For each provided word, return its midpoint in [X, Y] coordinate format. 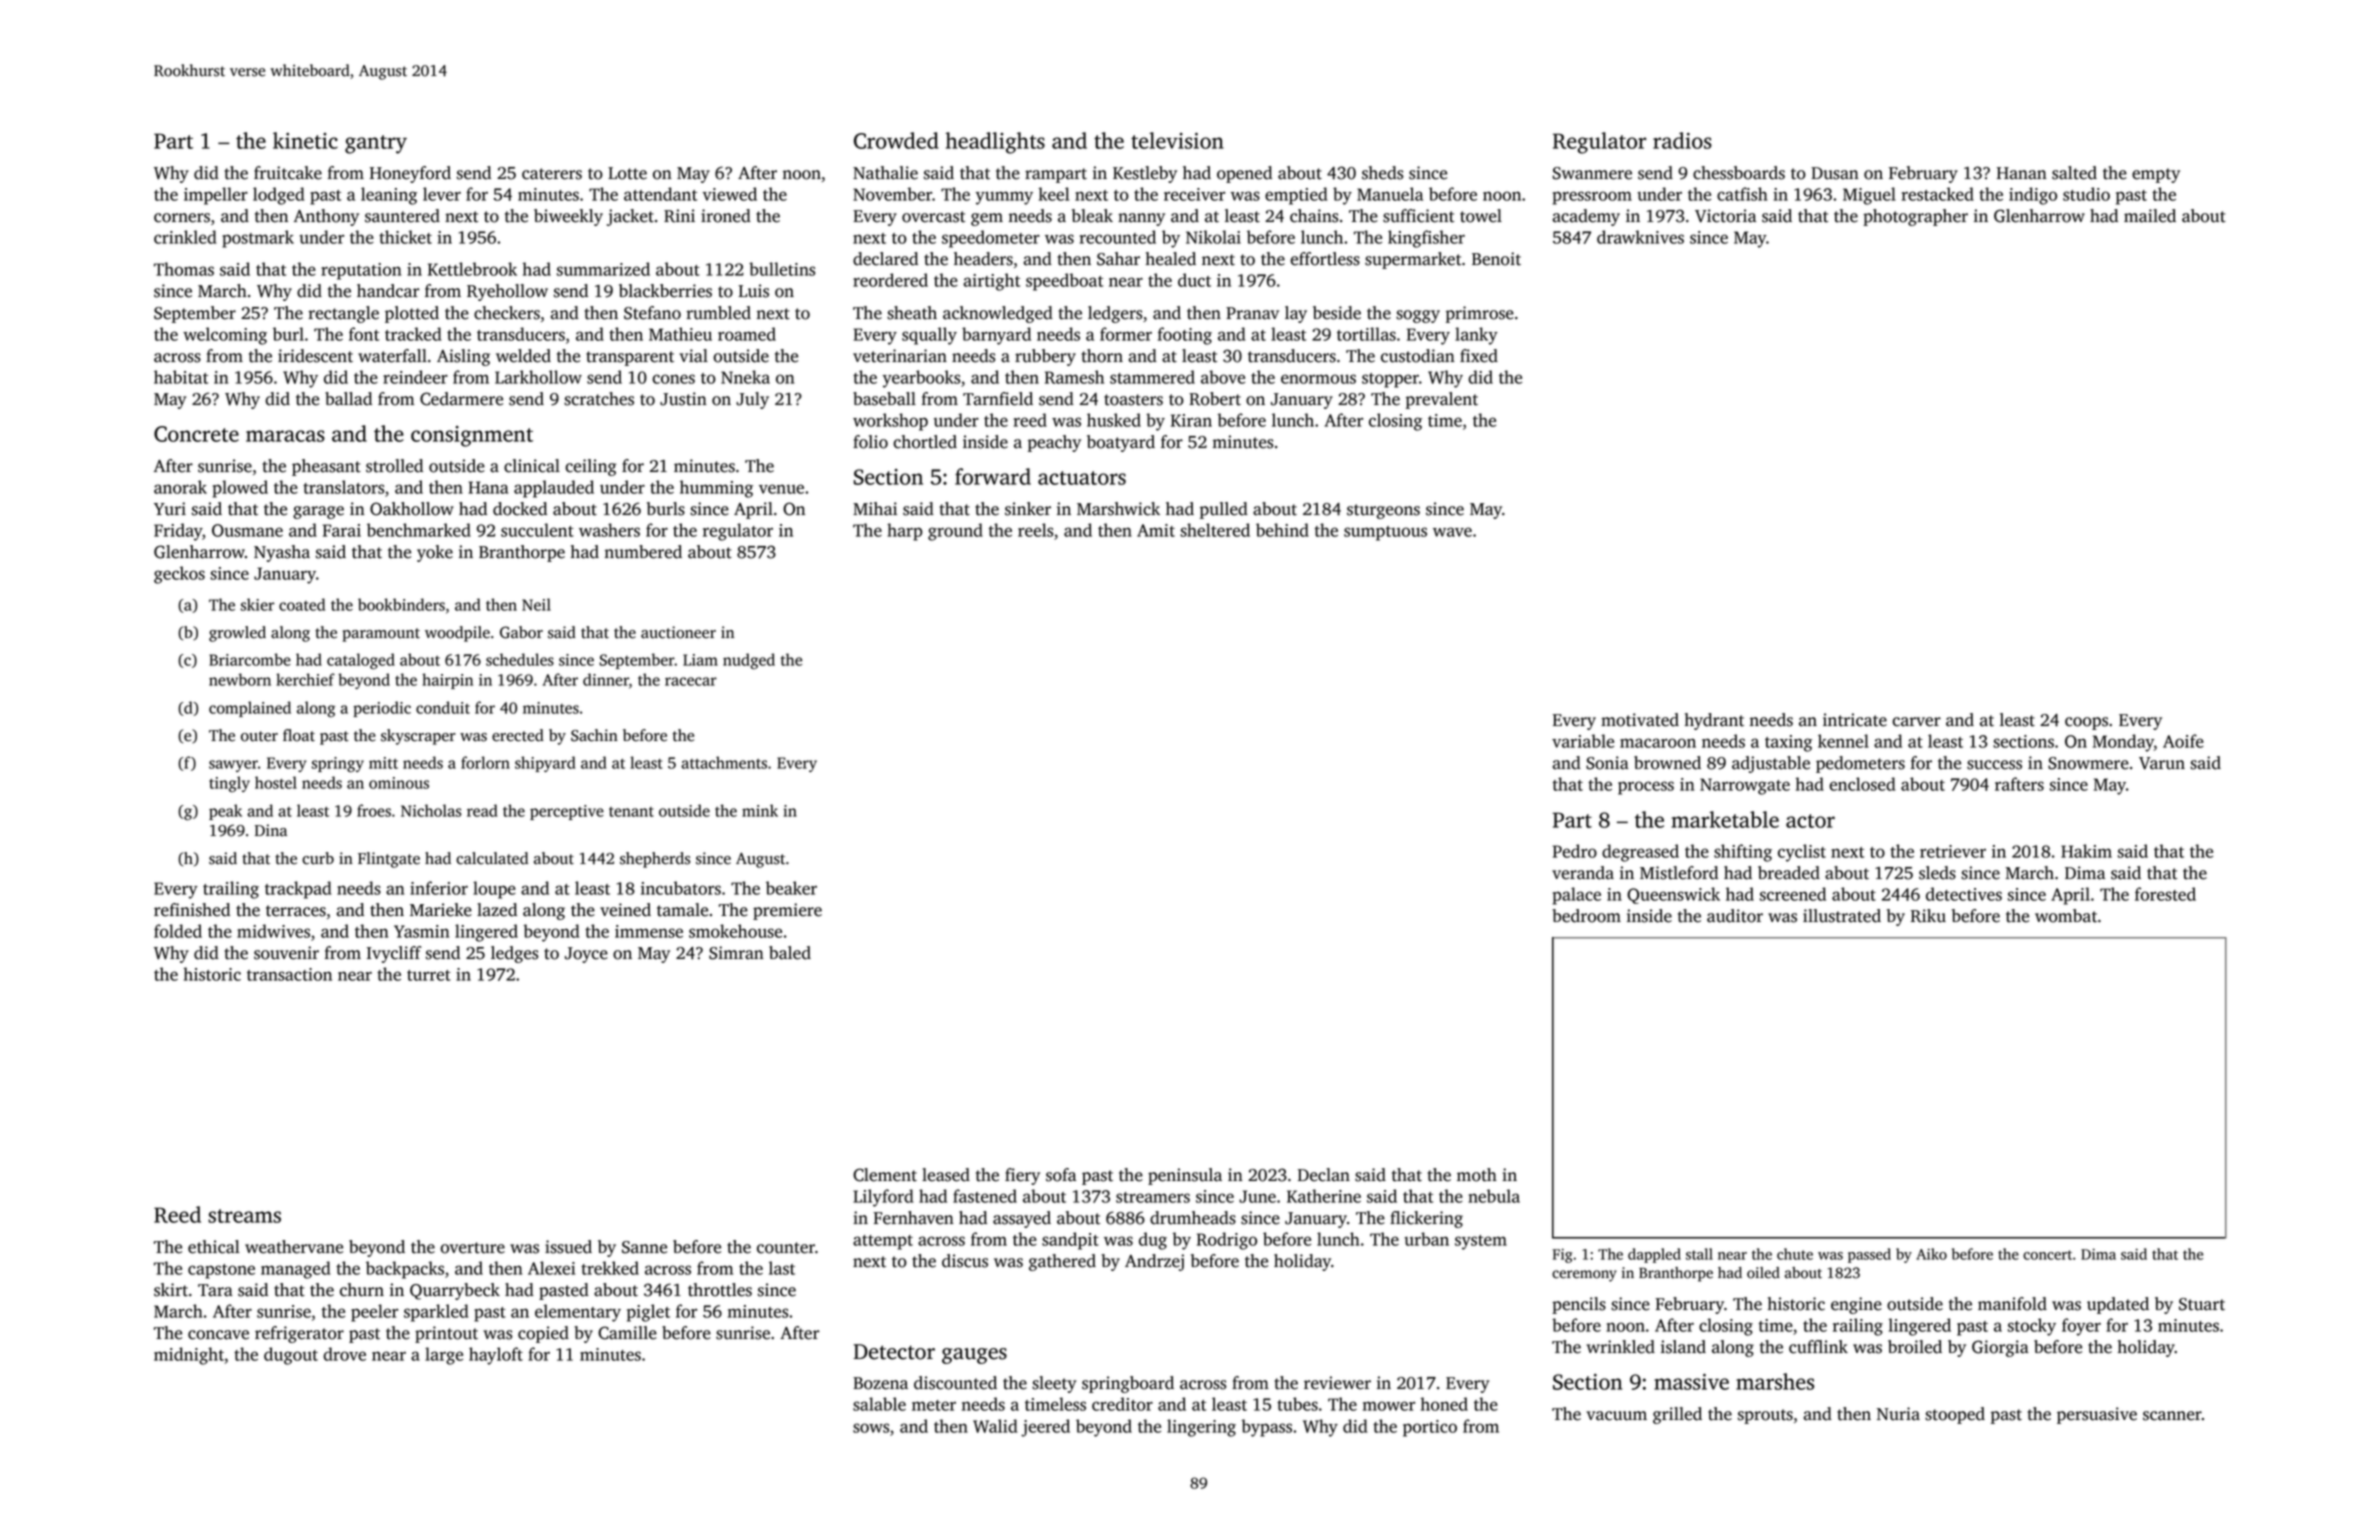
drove [344, 1354]
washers [609, 530]
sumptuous [1385, 533]
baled [790, 953]
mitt [383, 763]
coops [2086, 723]
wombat [2066, 916]
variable [1583, 741]
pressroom [1592, 198]
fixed [1479, 356]
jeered [1045, 1428]
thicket [405, 237]
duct [1194, 280]
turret [429, 975]
